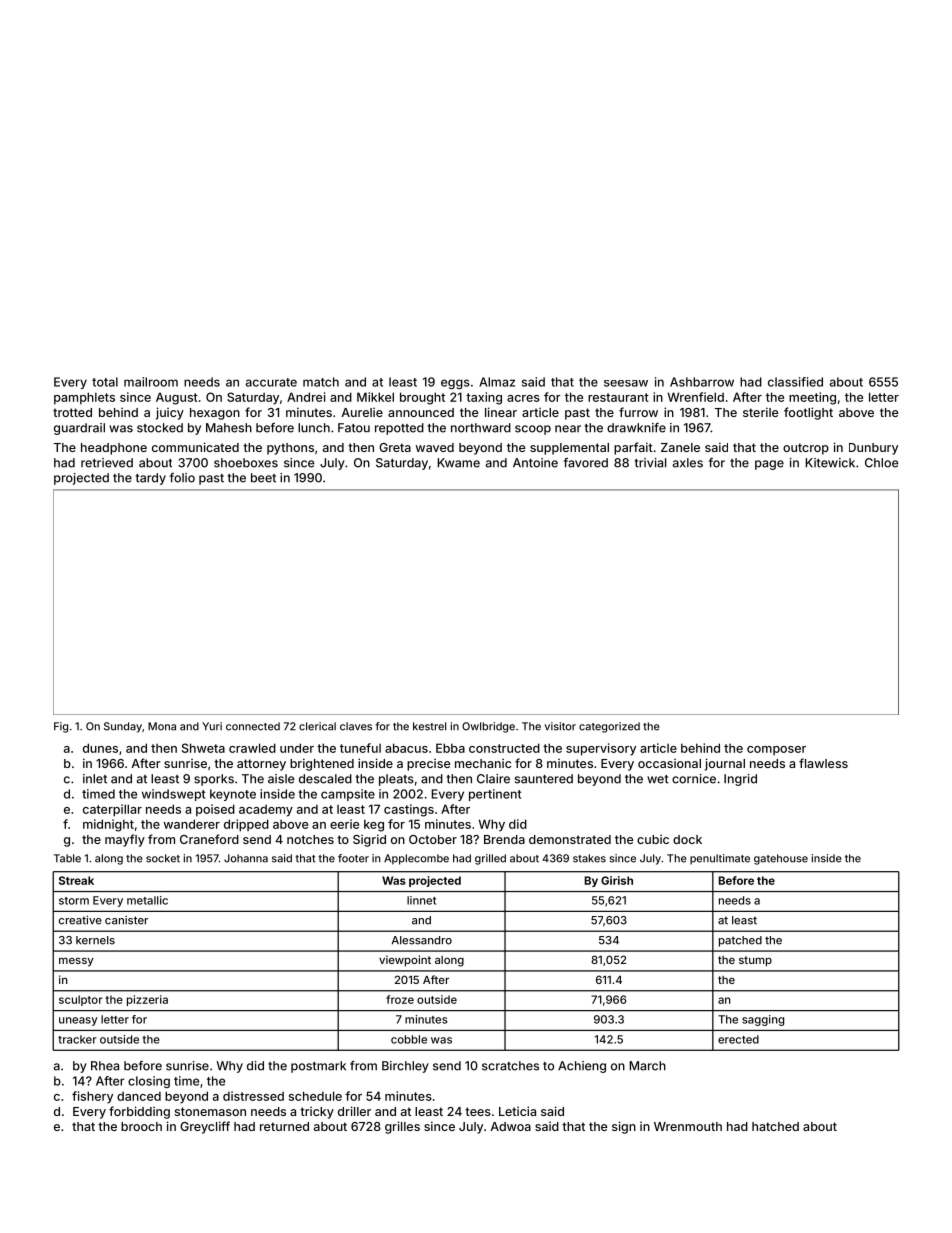  I want to click on creative, so click(80, 920).
